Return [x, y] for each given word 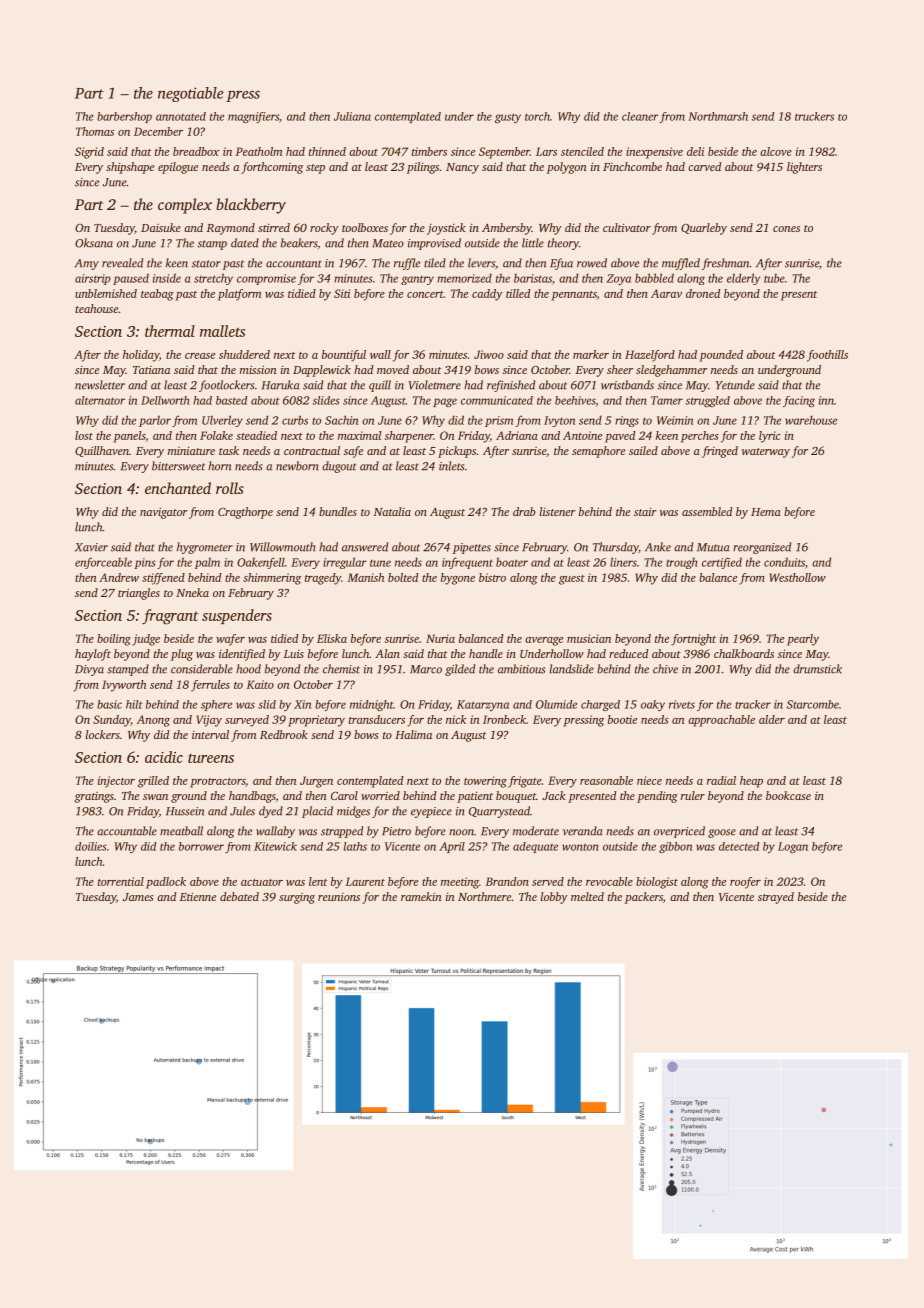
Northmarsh [718, 116]
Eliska [332, 638]
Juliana [352, 116]
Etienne [198, 896]
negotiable [191, 94]
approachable [721, 721]
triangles [139, 594]
